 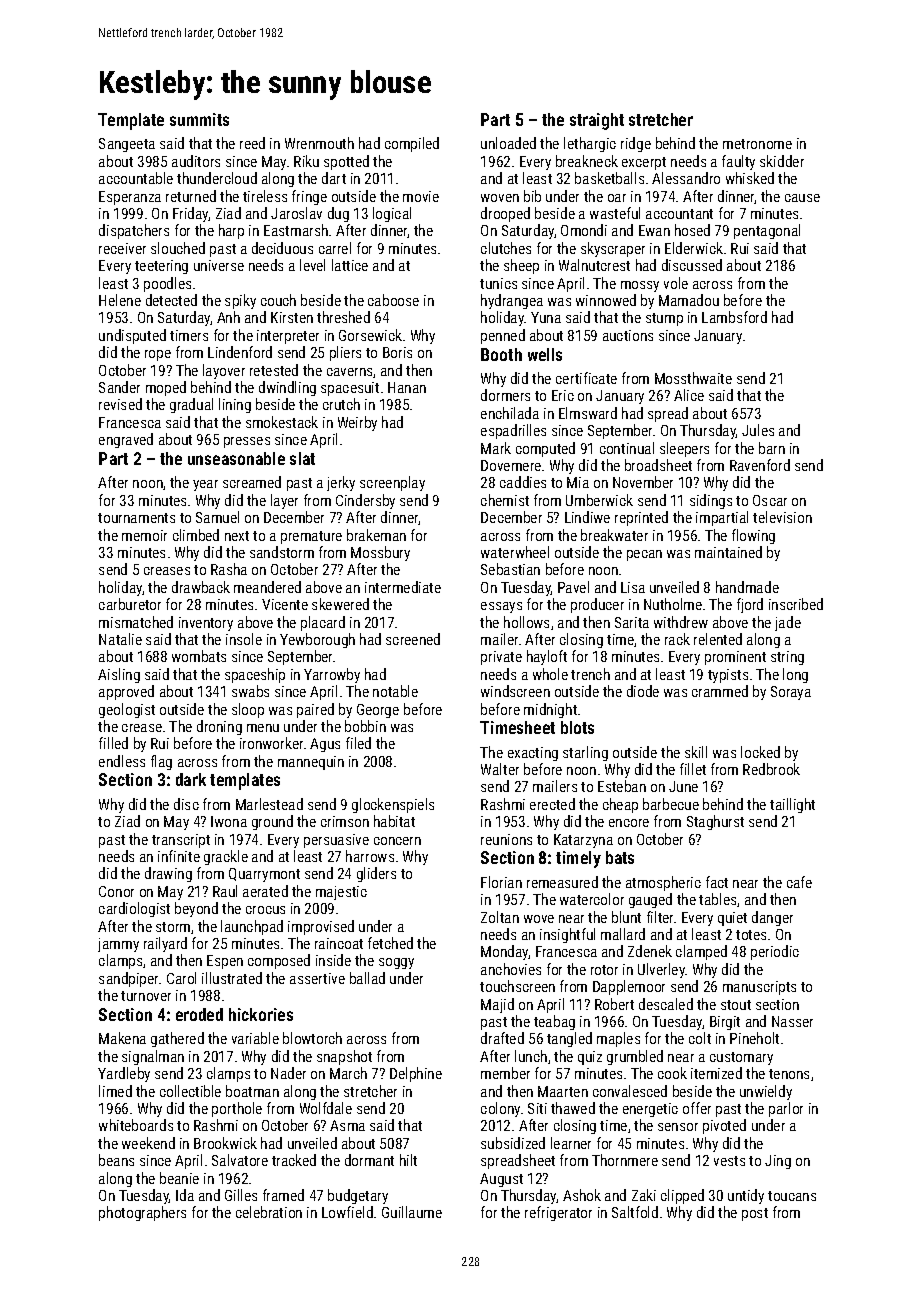 What do you see at coordinates (508, 143) in the image?
I see `unloaded` at bounding box center [508, 143].
